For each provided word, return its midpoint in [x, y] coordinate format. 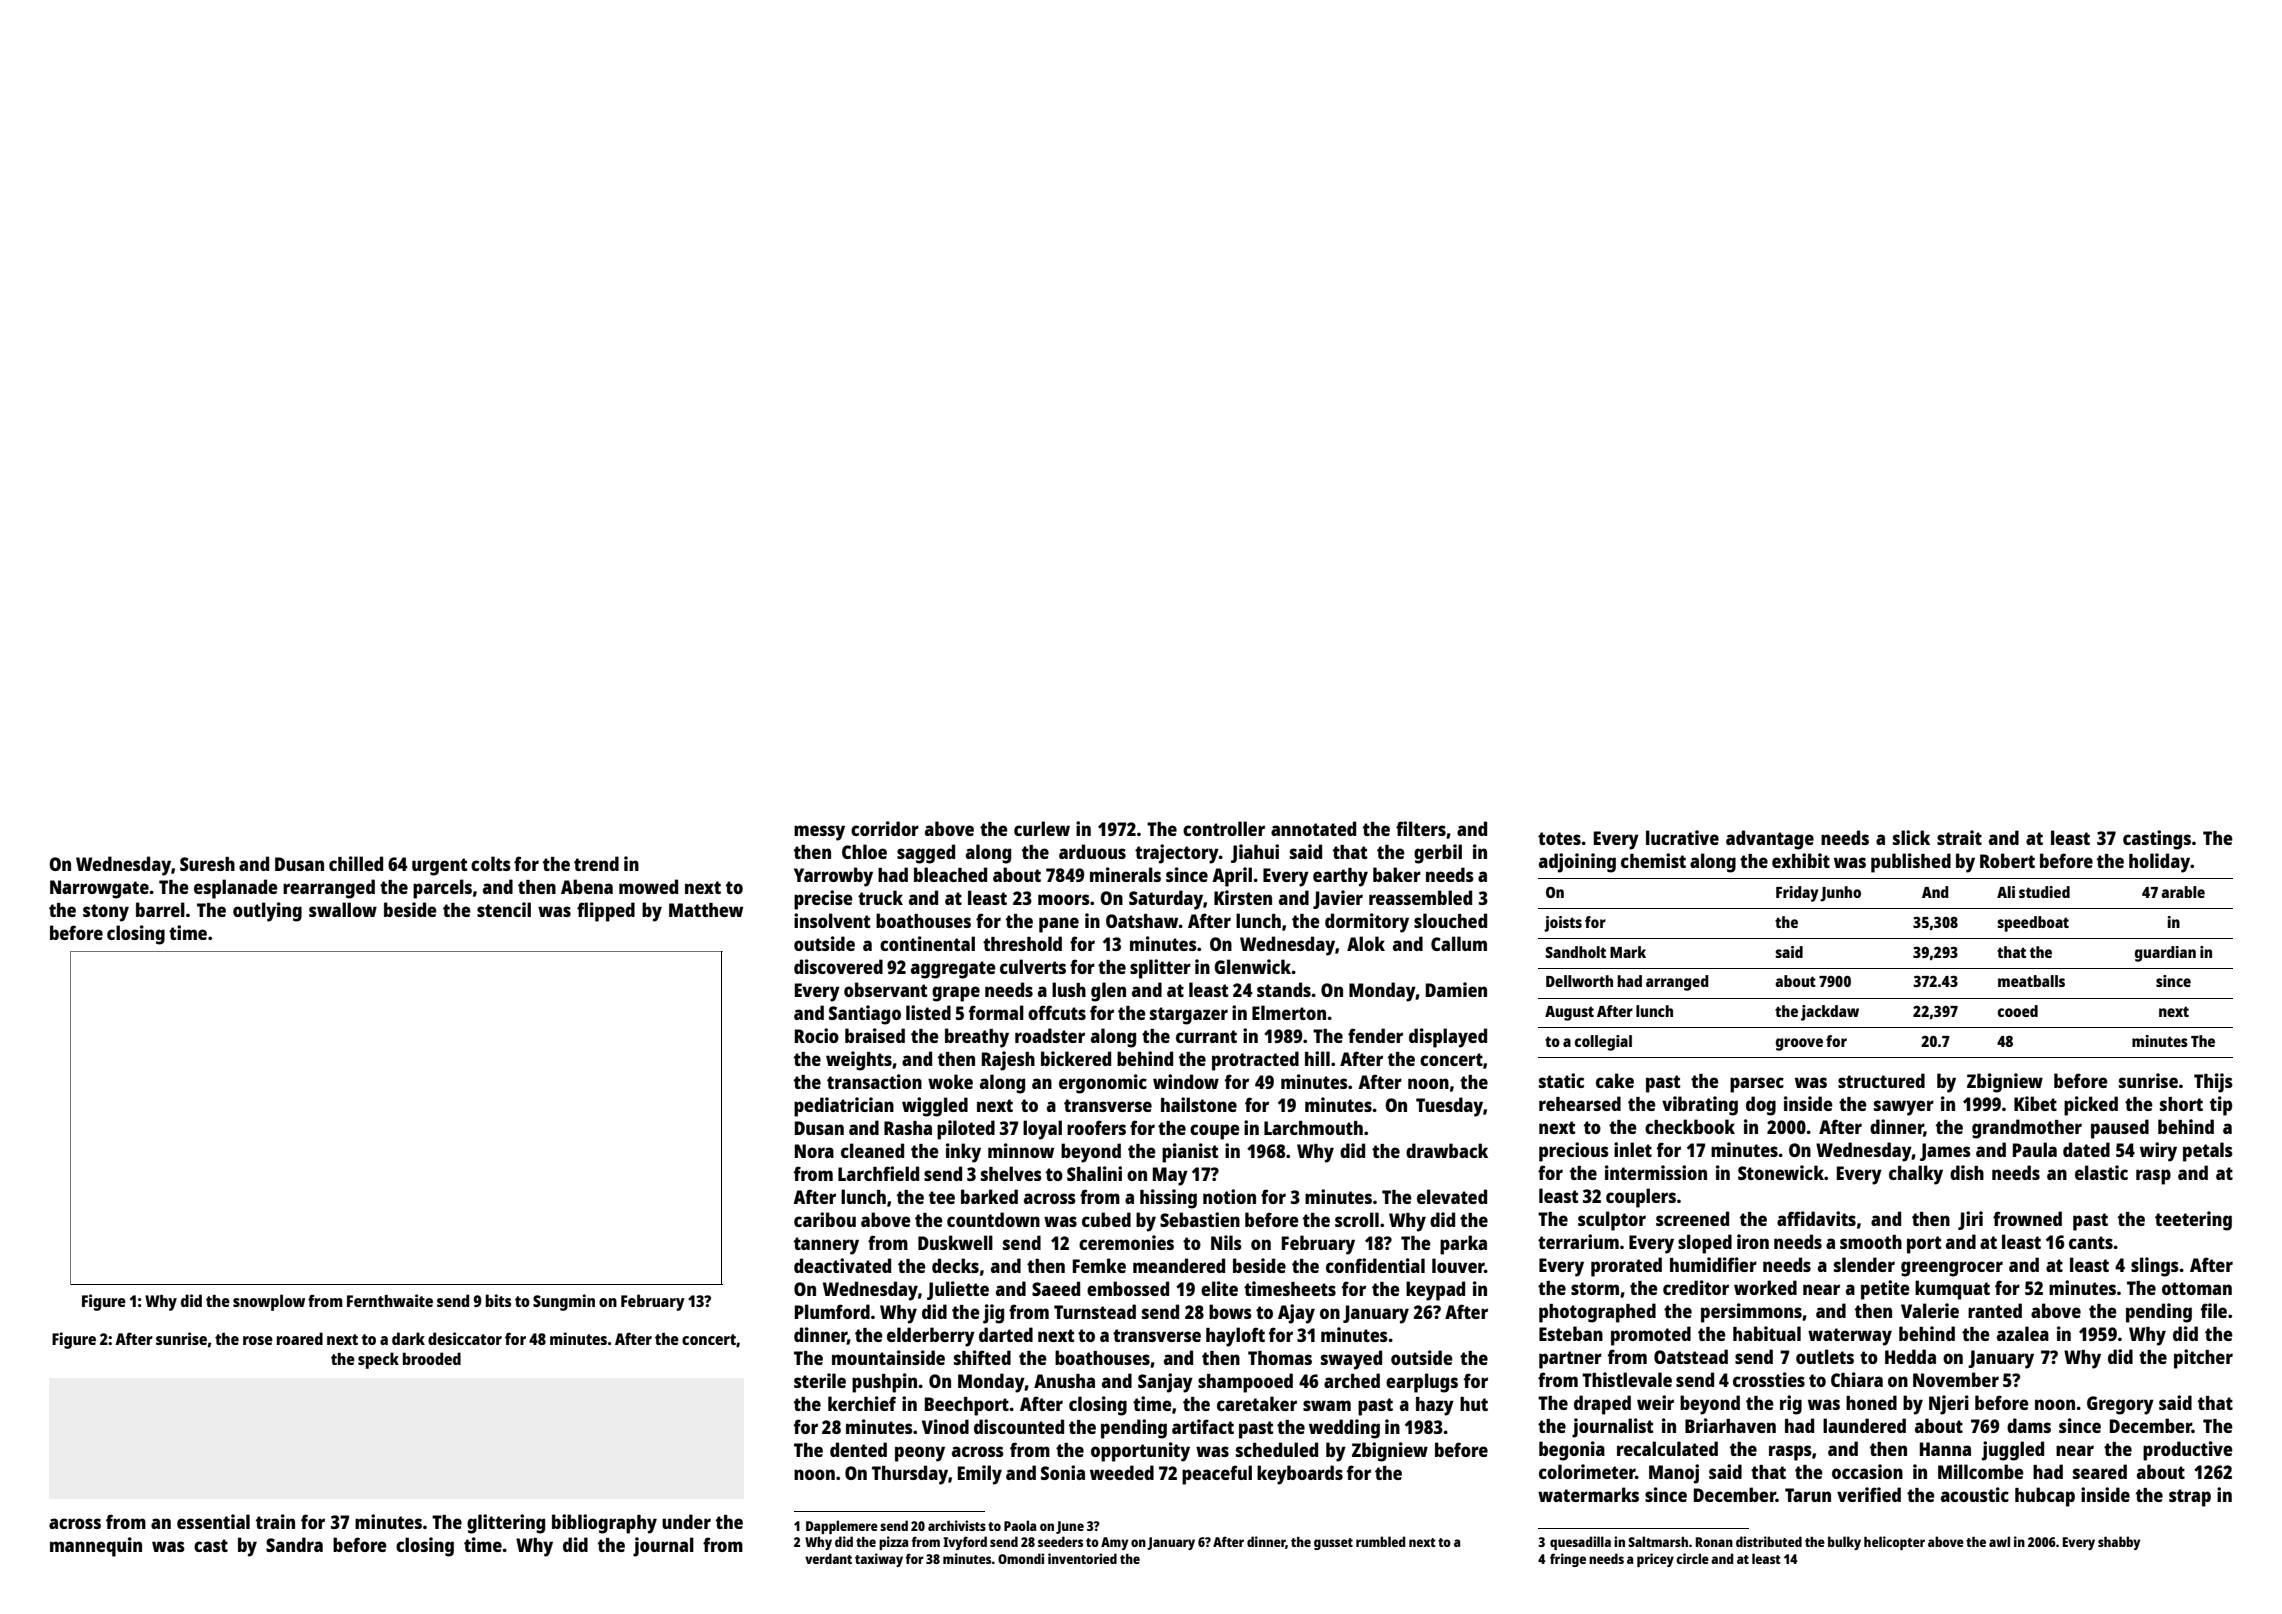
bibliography [604, 1524]
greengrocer [1952, 1269]
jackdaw [1830, 1013]
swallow [343, 909]
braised [875, 1035]
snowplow [269, 1302]
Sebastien [1200, 1219]
